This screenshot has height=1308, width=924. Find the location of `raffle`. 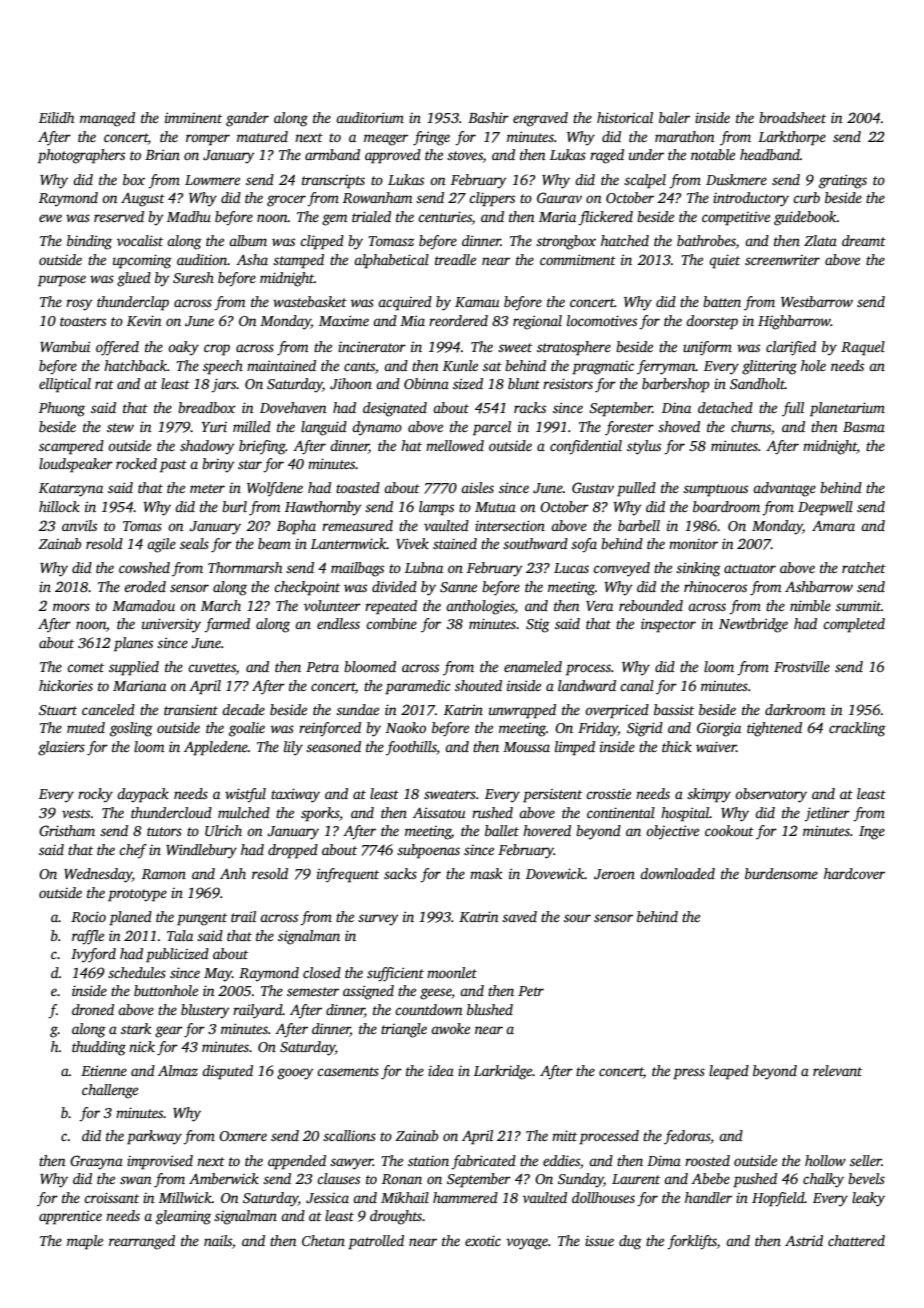

raffle is located at coordinates (88, 937).
